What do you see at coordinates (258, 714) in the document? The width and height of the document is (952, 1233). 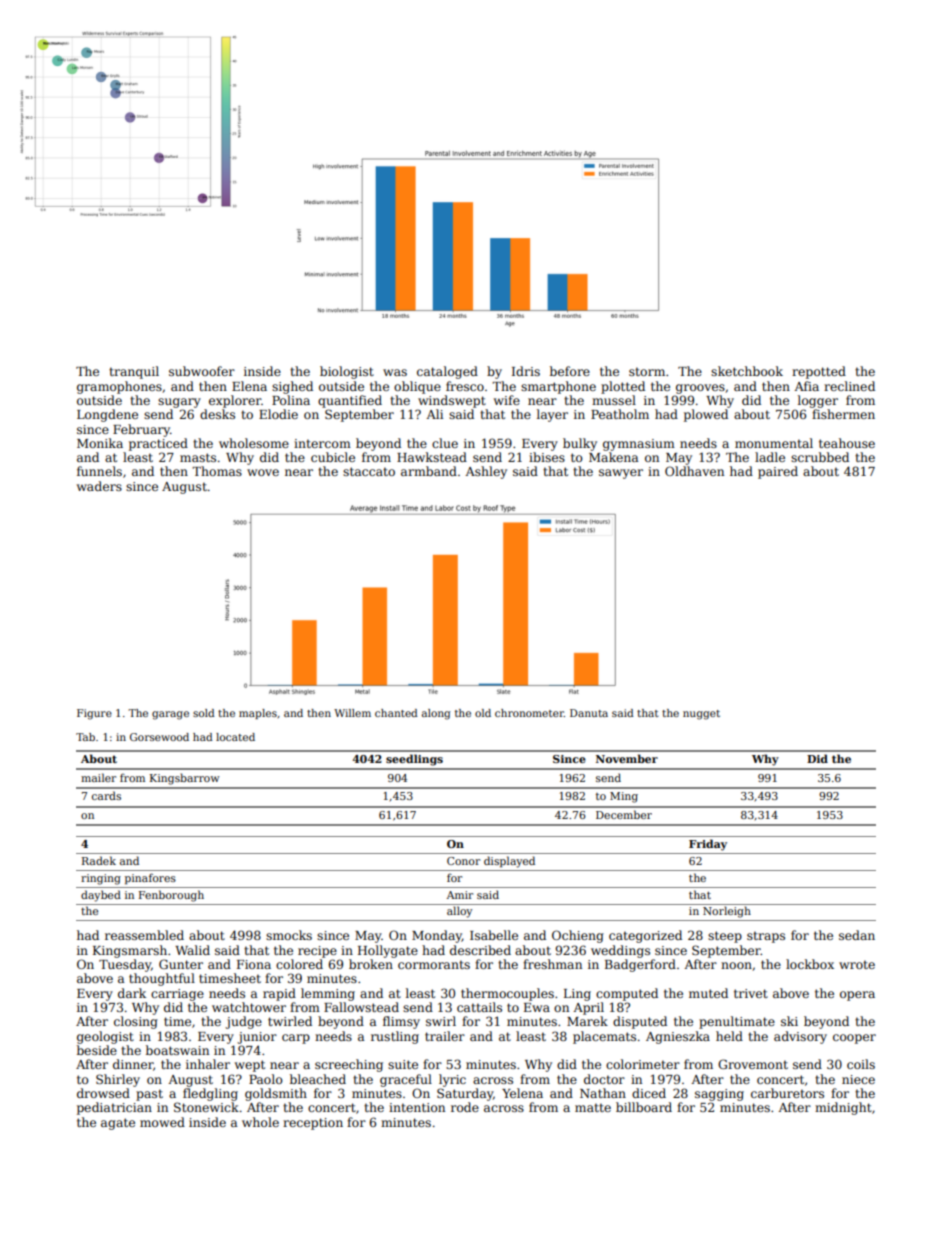 I see `maples` at bounding box center [258, 714].
